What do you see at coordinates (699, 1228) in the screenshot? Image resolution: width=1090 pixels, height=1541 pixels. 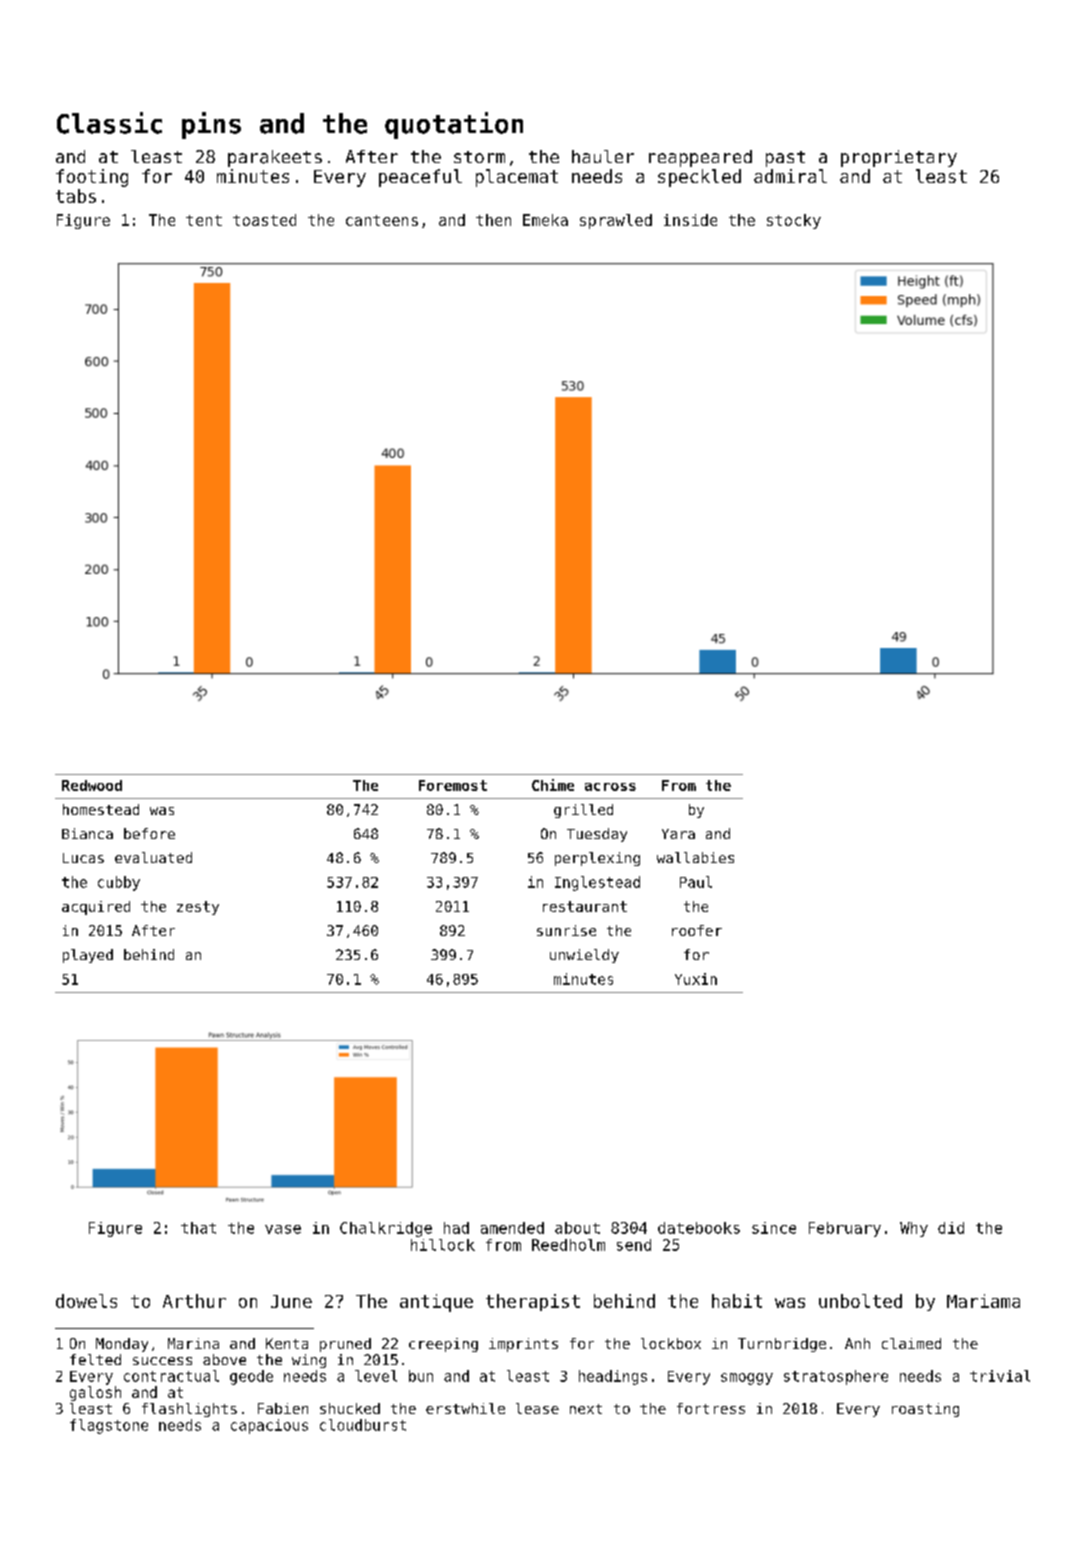 I see `datebooks` at bounding box center [699, 1228].
